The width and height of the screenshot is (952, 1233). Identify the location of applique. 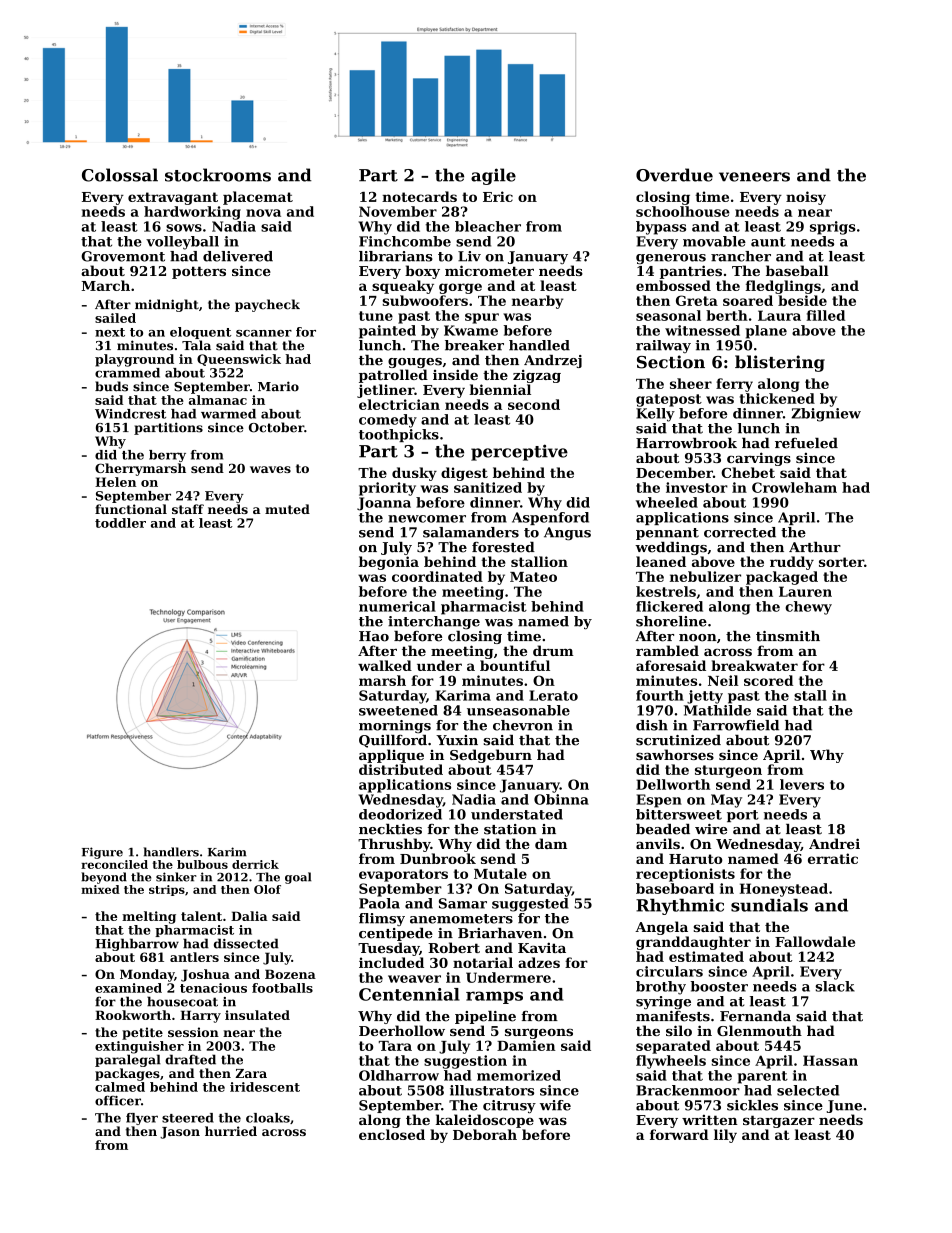
(391, 756).
